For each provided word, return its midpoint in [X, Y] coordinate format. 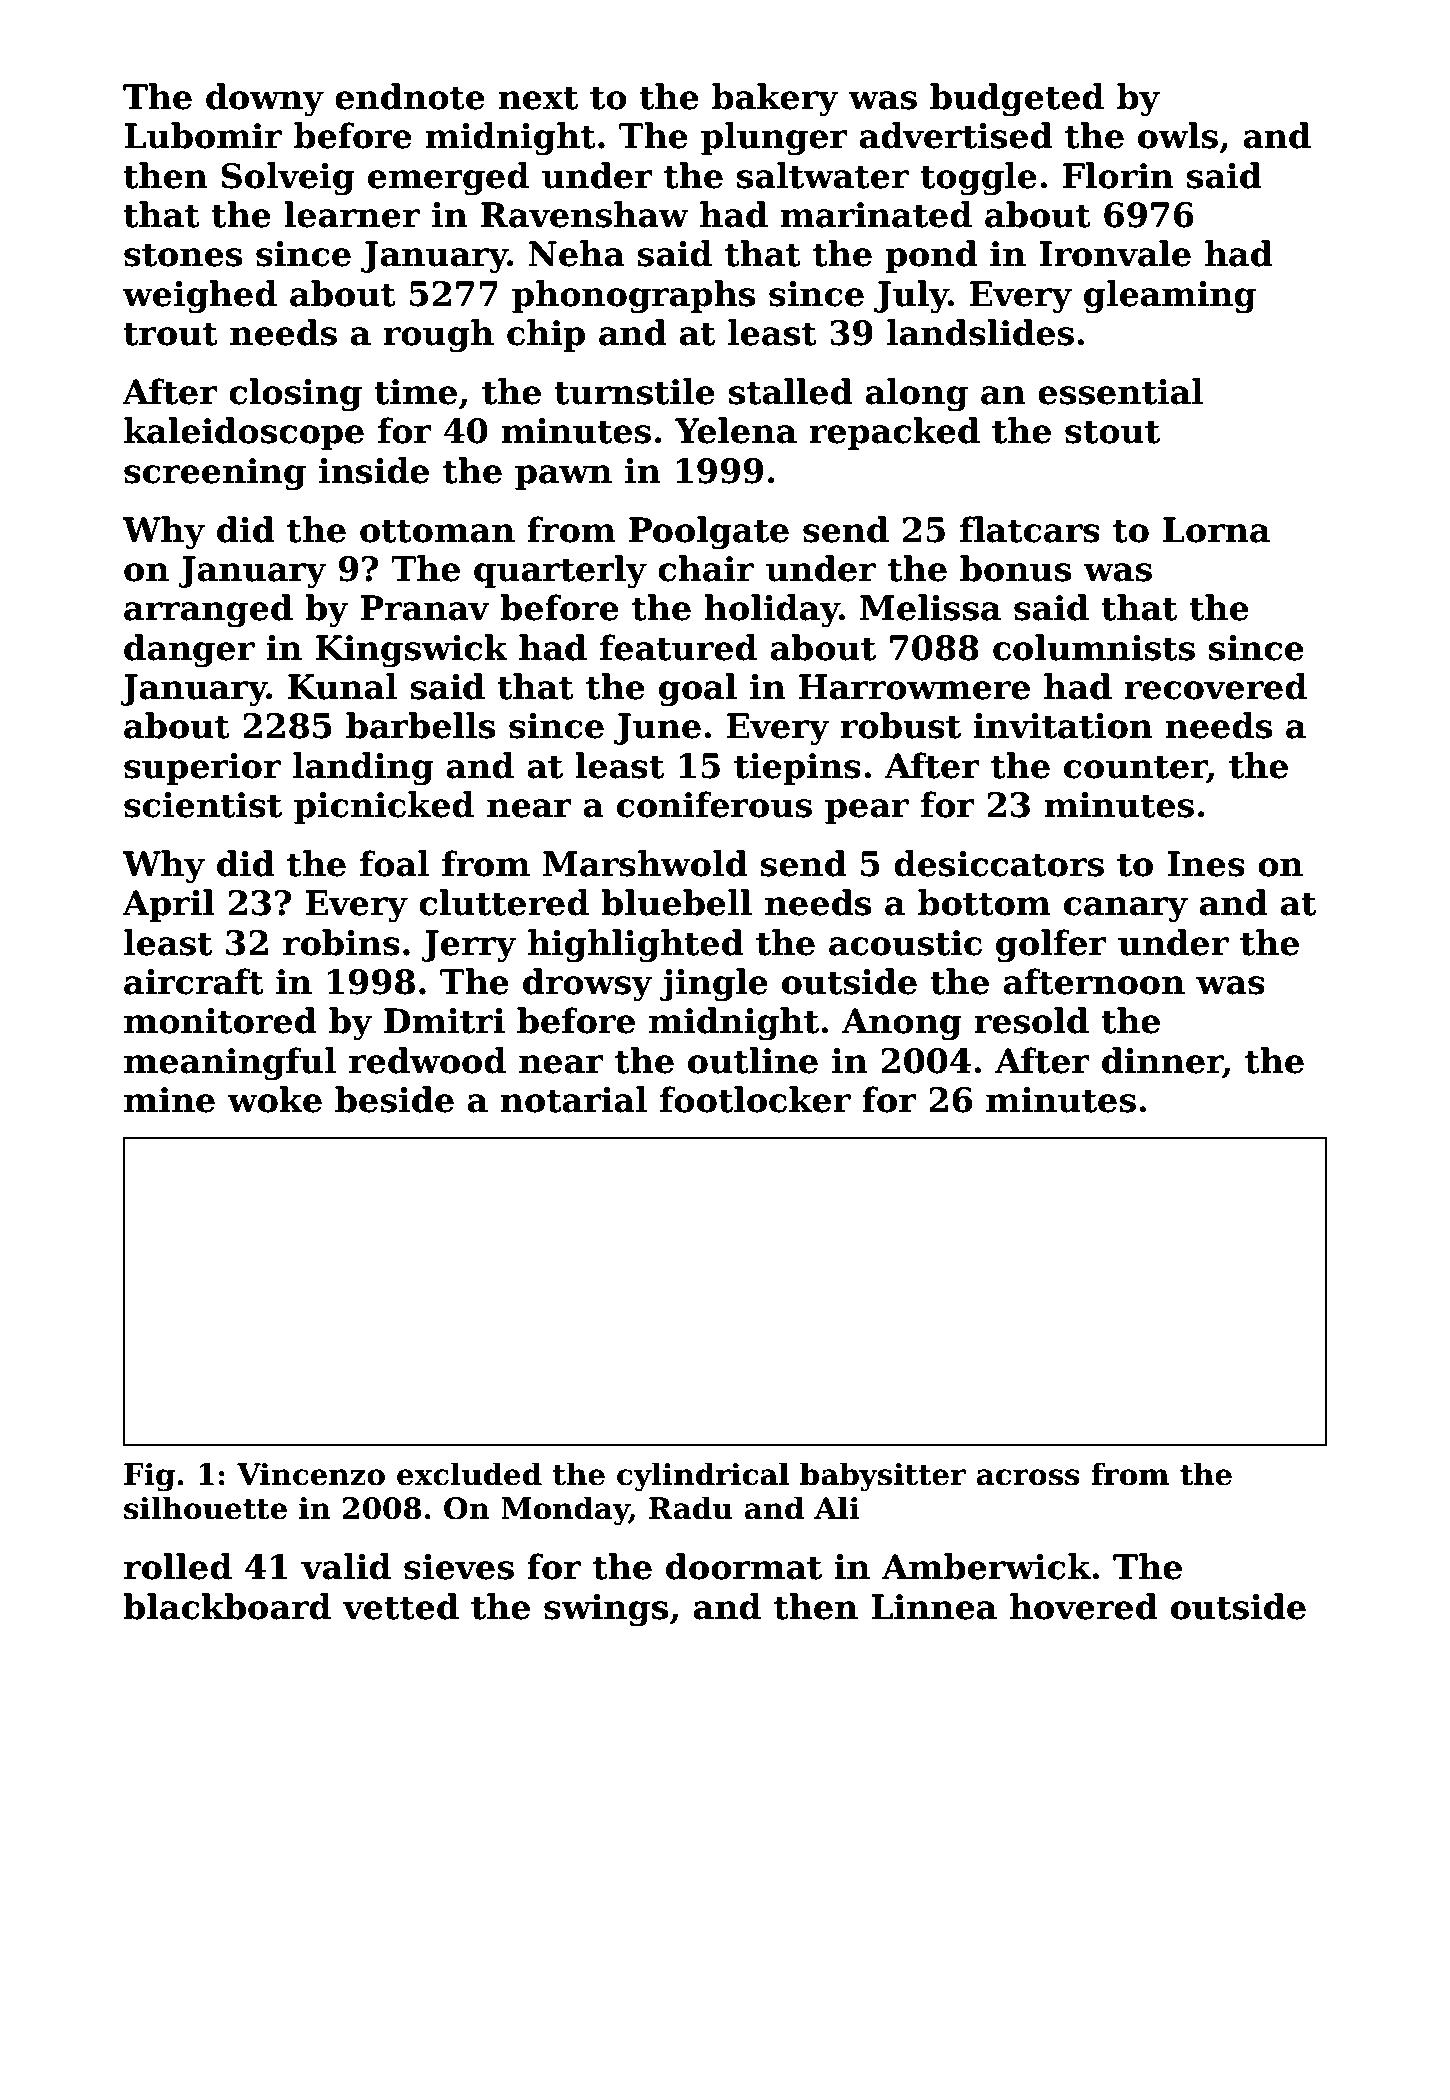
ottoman [437, 531]
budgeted [1017, 100]
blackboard [227, 1606]
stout [1112, 432]
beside [394, 1099]
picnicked [384, 807]
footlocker [755, 1099]
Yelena [736, 430]
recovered [1215, 686]
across [1028, 1477]
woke [274, 1099]
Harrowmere [914, 687]
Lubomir [203, 135]
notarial [573, 1099]
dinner [1162, 1060]
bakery [775, 100]
